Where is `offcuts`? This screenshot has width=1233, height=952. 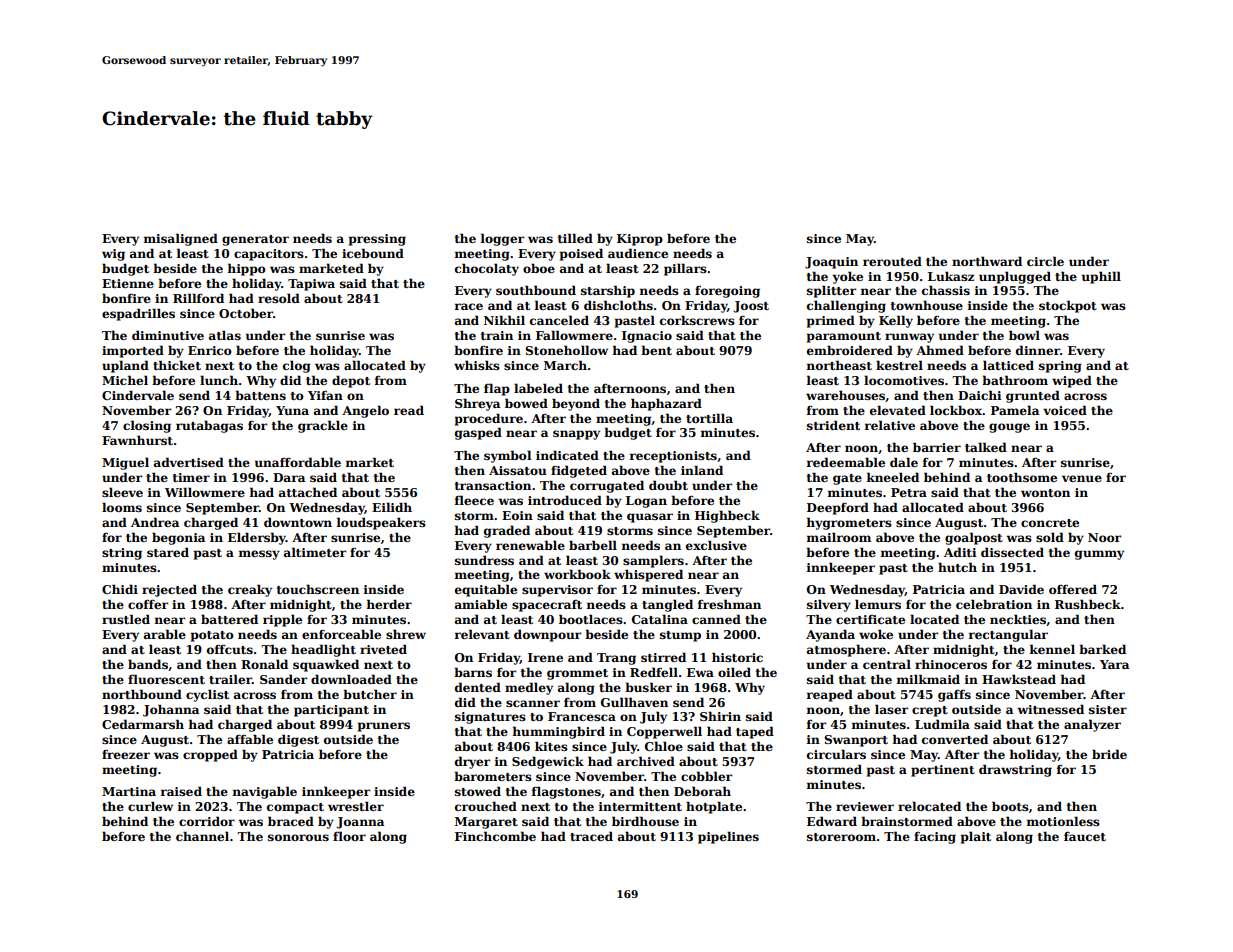
offcuts is located at coordinates (230, 649).
